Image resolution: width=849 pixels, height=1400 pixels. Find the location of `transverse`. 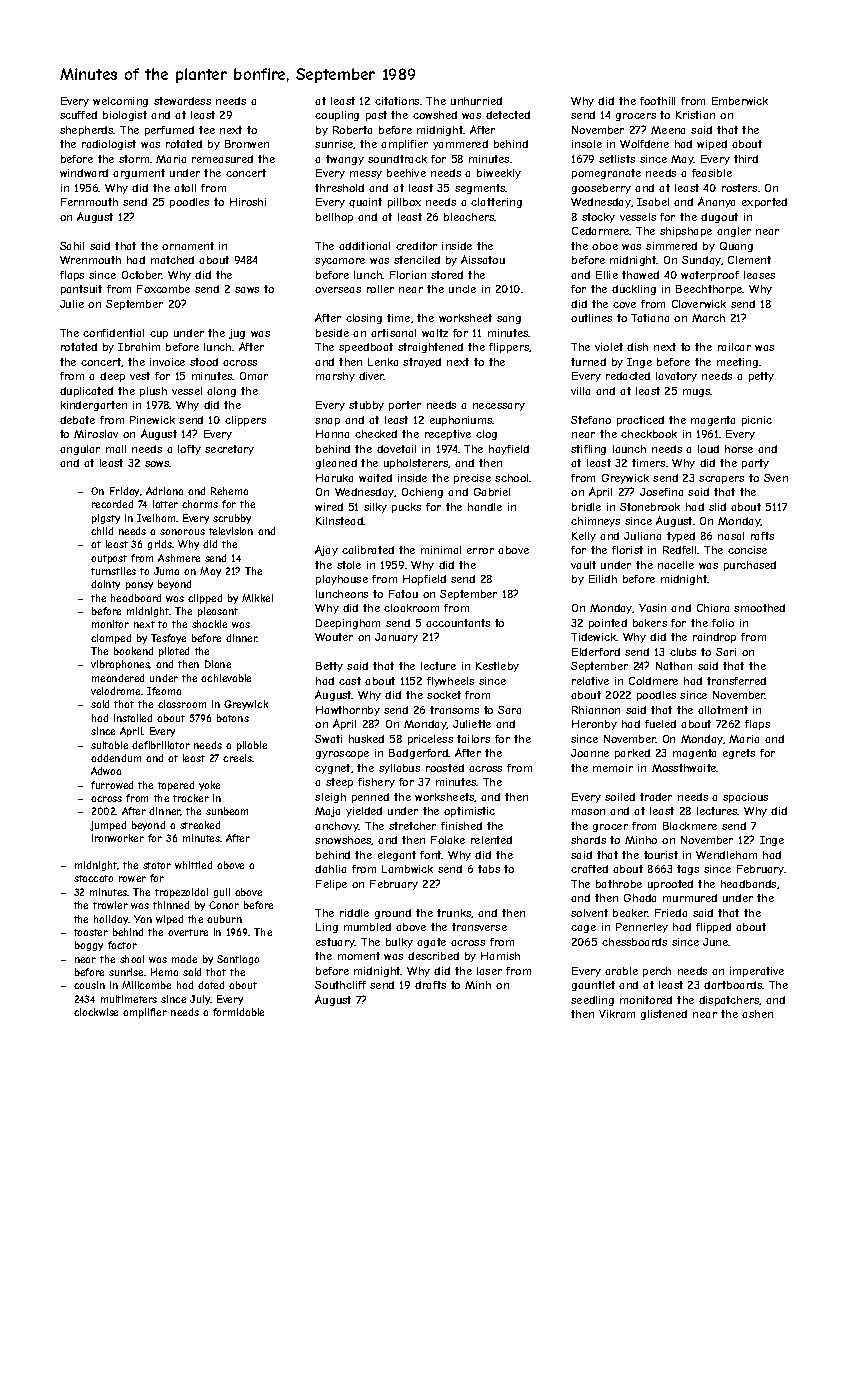

transverse is located at coordinates (479, 927).
